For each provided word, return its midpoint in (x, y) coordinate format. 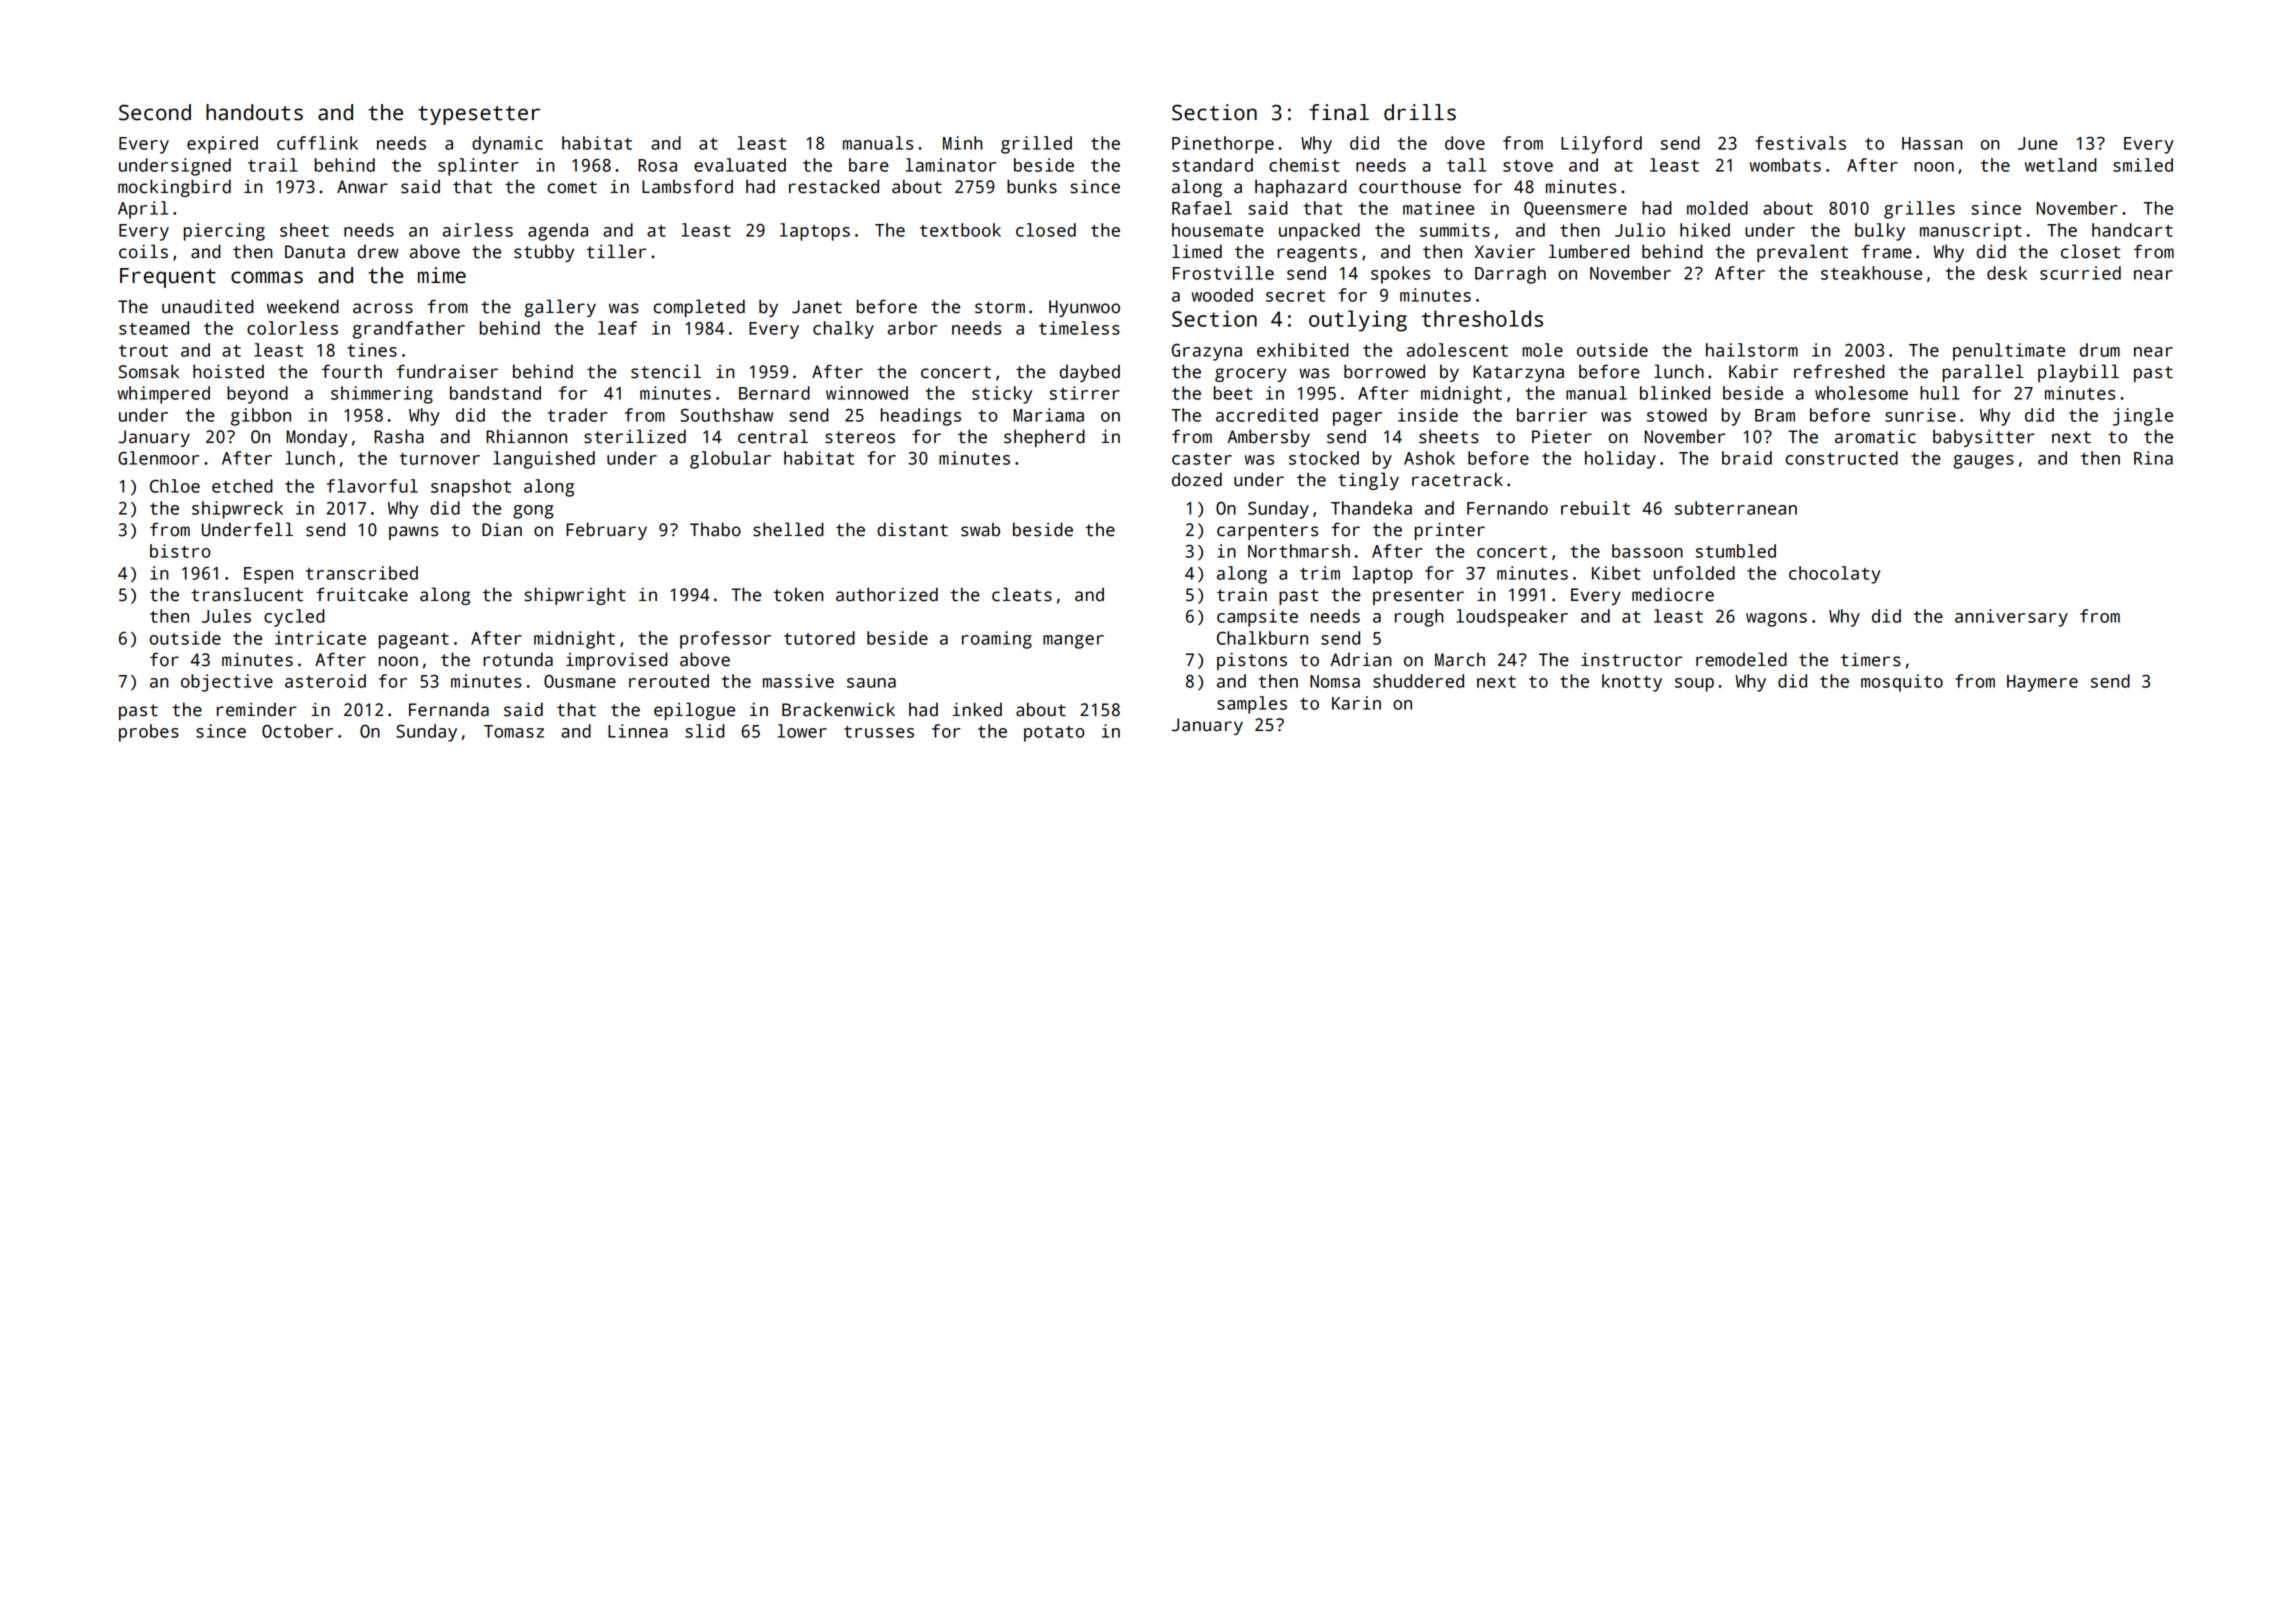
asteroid (325, 681)
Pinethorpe (1223, 145)
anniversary (2011, 618)
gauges (1983, 462)
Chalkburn (1262, 638)
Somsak (149, 371)
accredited (1267, 415)
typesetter (479, 115)
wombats (1785, 165)
